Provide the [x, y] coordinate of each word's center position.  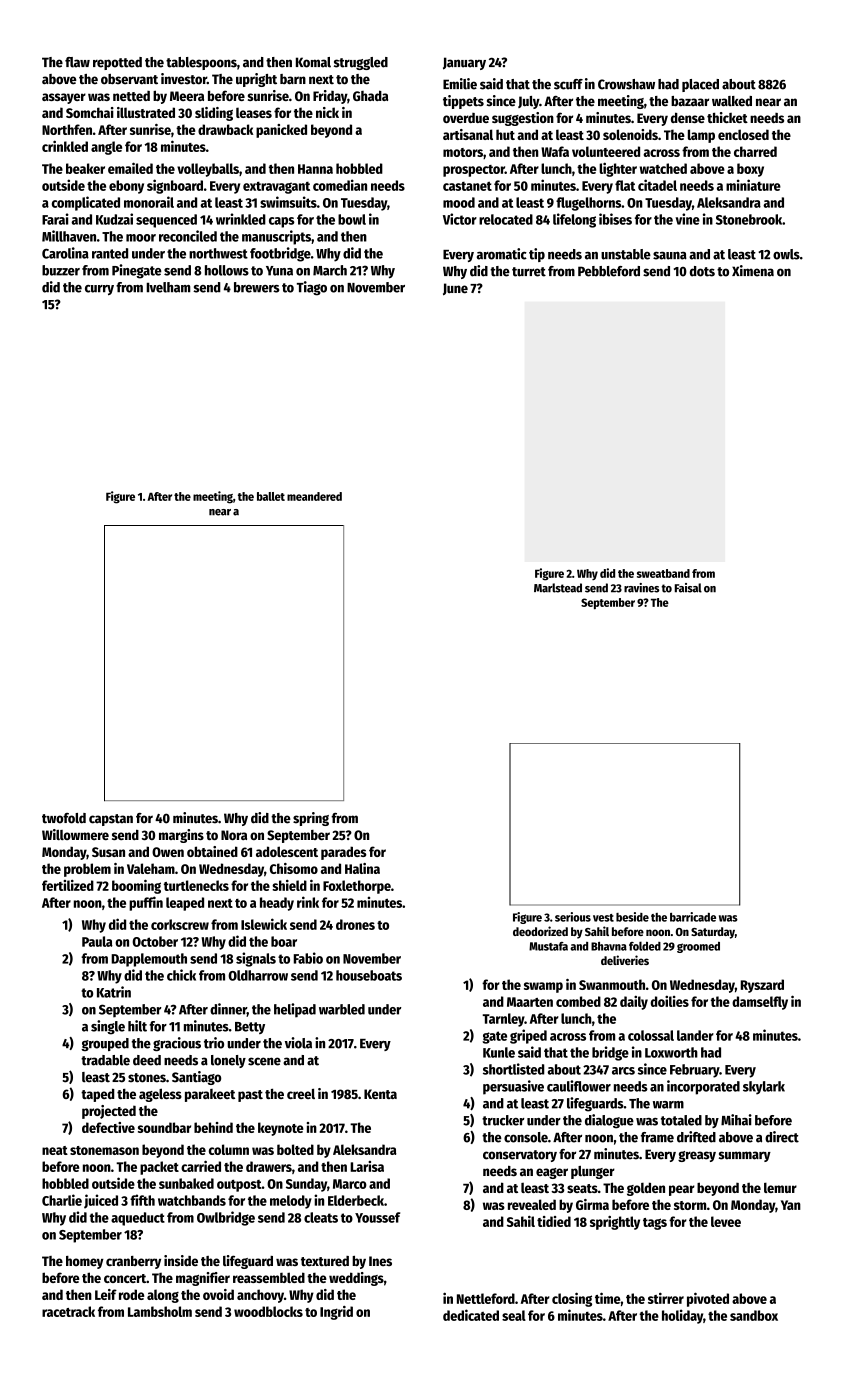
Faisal [688, 588]
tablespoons [201, 63]
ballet [271, 496]
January [464, 63]
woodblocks [268, 1311]
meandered [314, 496]
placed [700, 85]
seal [514, 1315]
